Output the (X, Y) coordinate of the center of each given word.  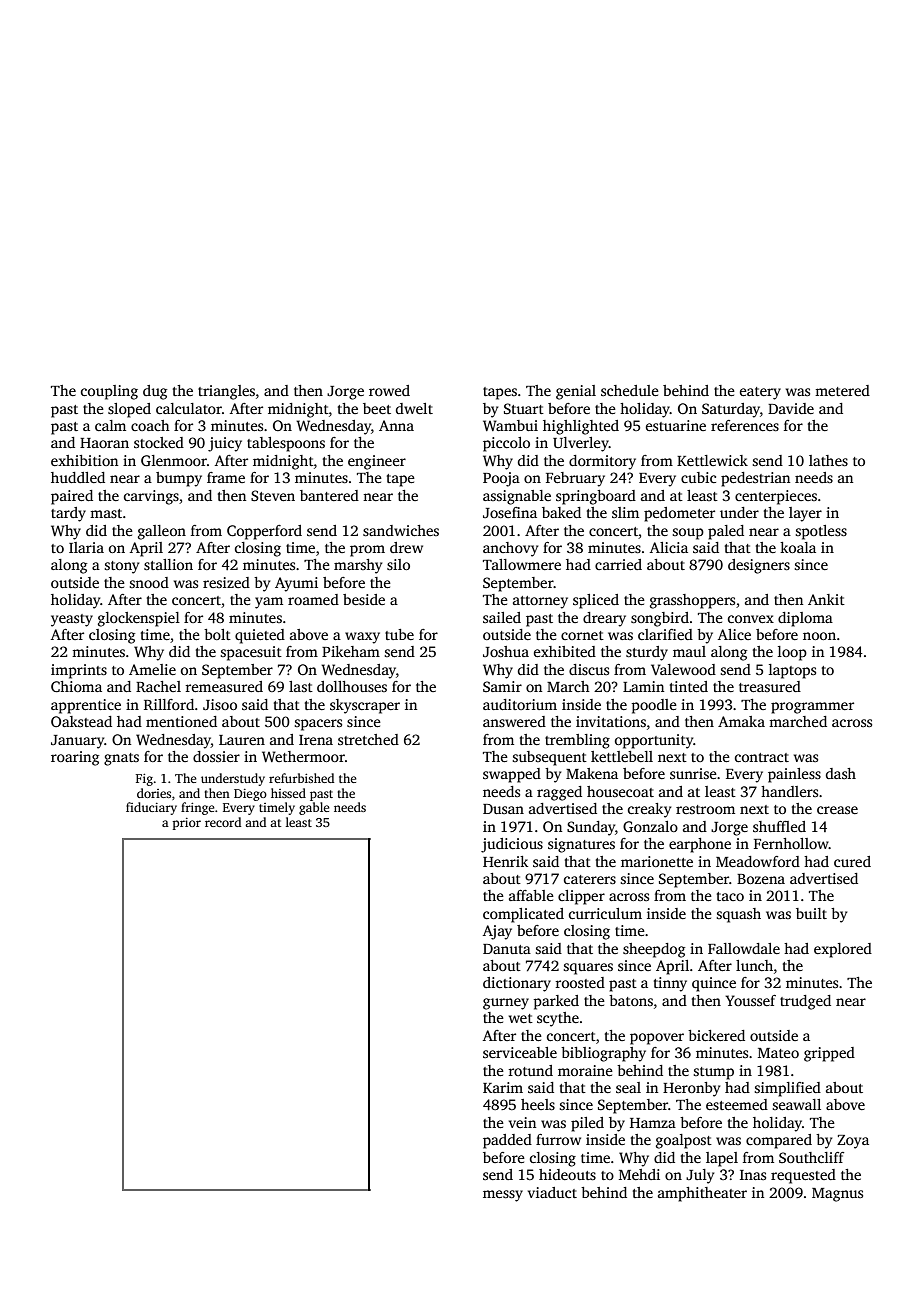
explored (843, 950)
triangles (226, 392)
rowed (389, 390)
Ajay (497, 932)
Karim (503, 1087)
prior (187, 824)
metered (842, 390)
